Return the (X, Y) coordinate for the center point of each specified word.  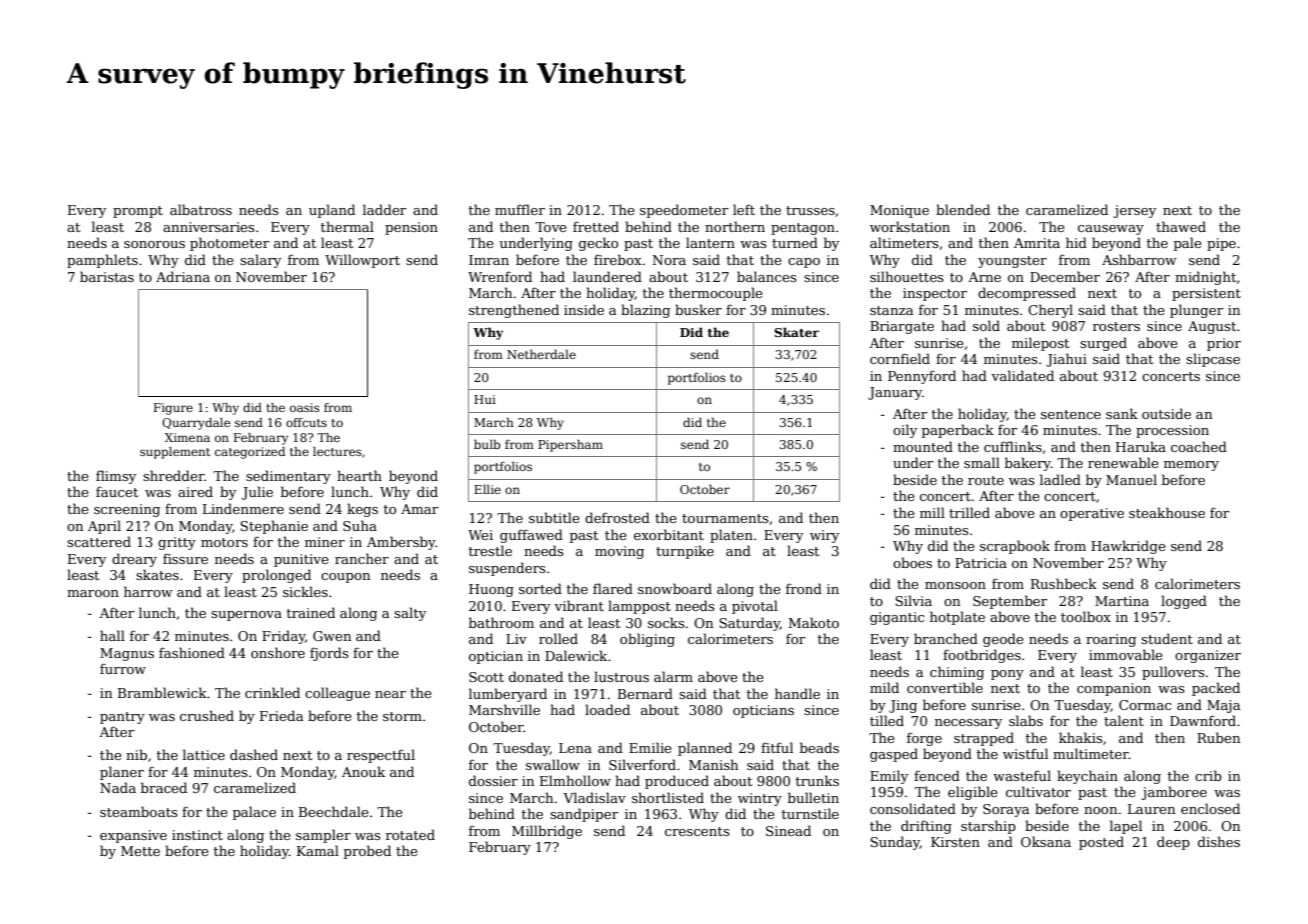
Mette (140, 851)
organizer (1208, 656)
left (744, 209)
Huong (491, 590)
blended (963, 209)
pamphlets (102, 261)
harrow (148, 591)
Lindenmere (243, 508)
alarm (673, 676)
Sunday (895, 843)
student (1167, 638)
